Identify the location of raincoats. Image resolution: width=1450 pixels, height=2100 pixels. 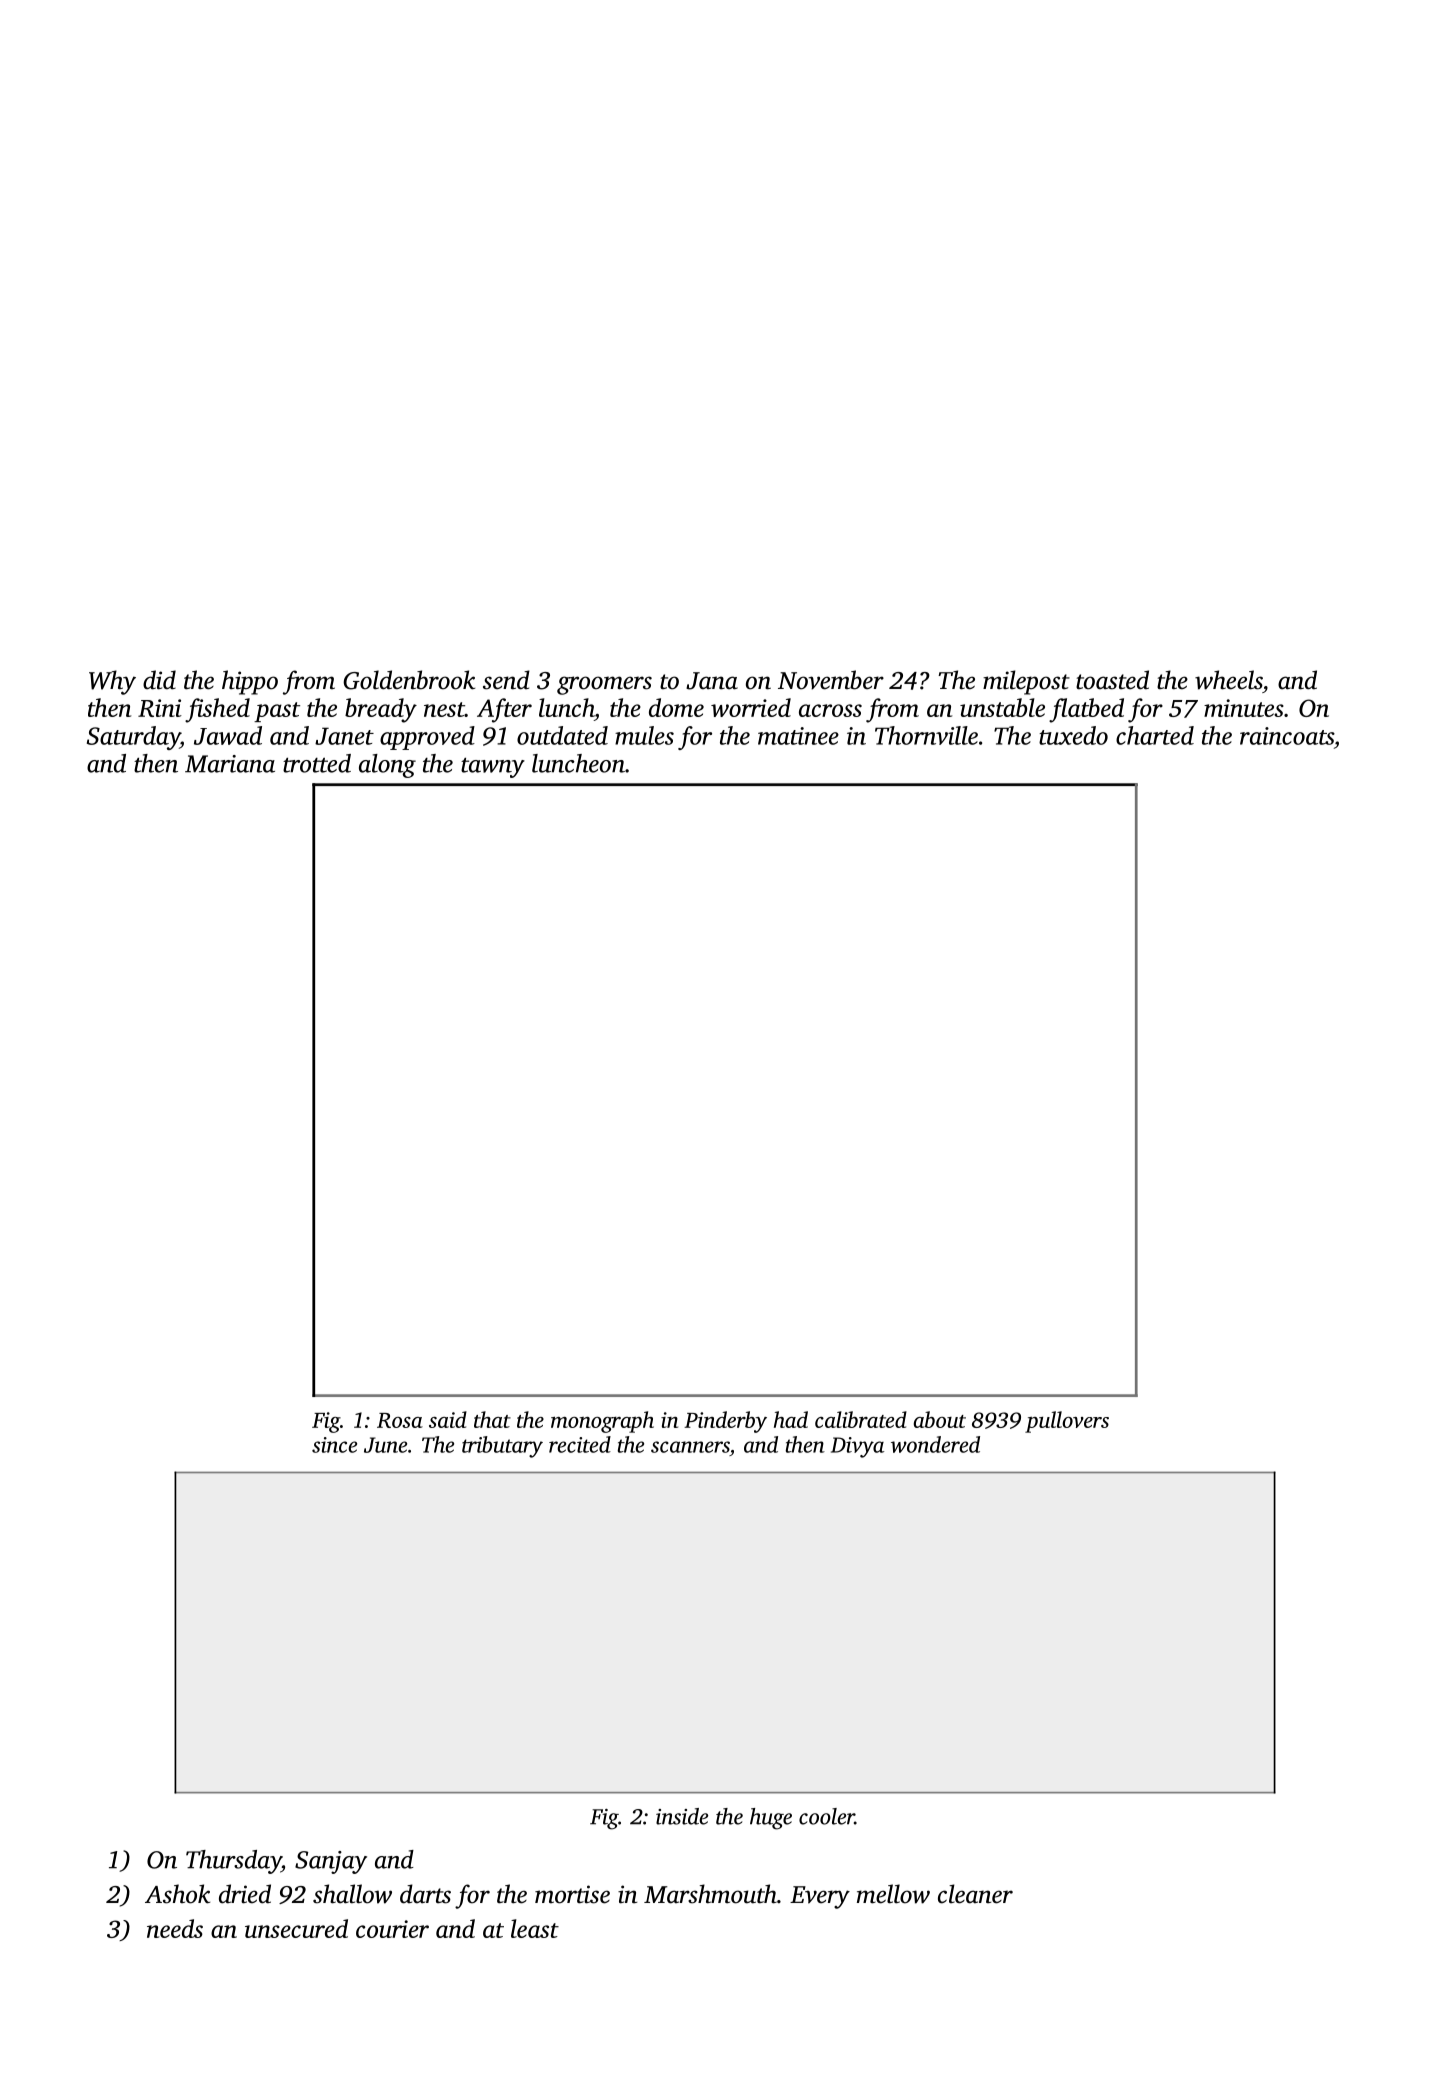
(1287, 736).
